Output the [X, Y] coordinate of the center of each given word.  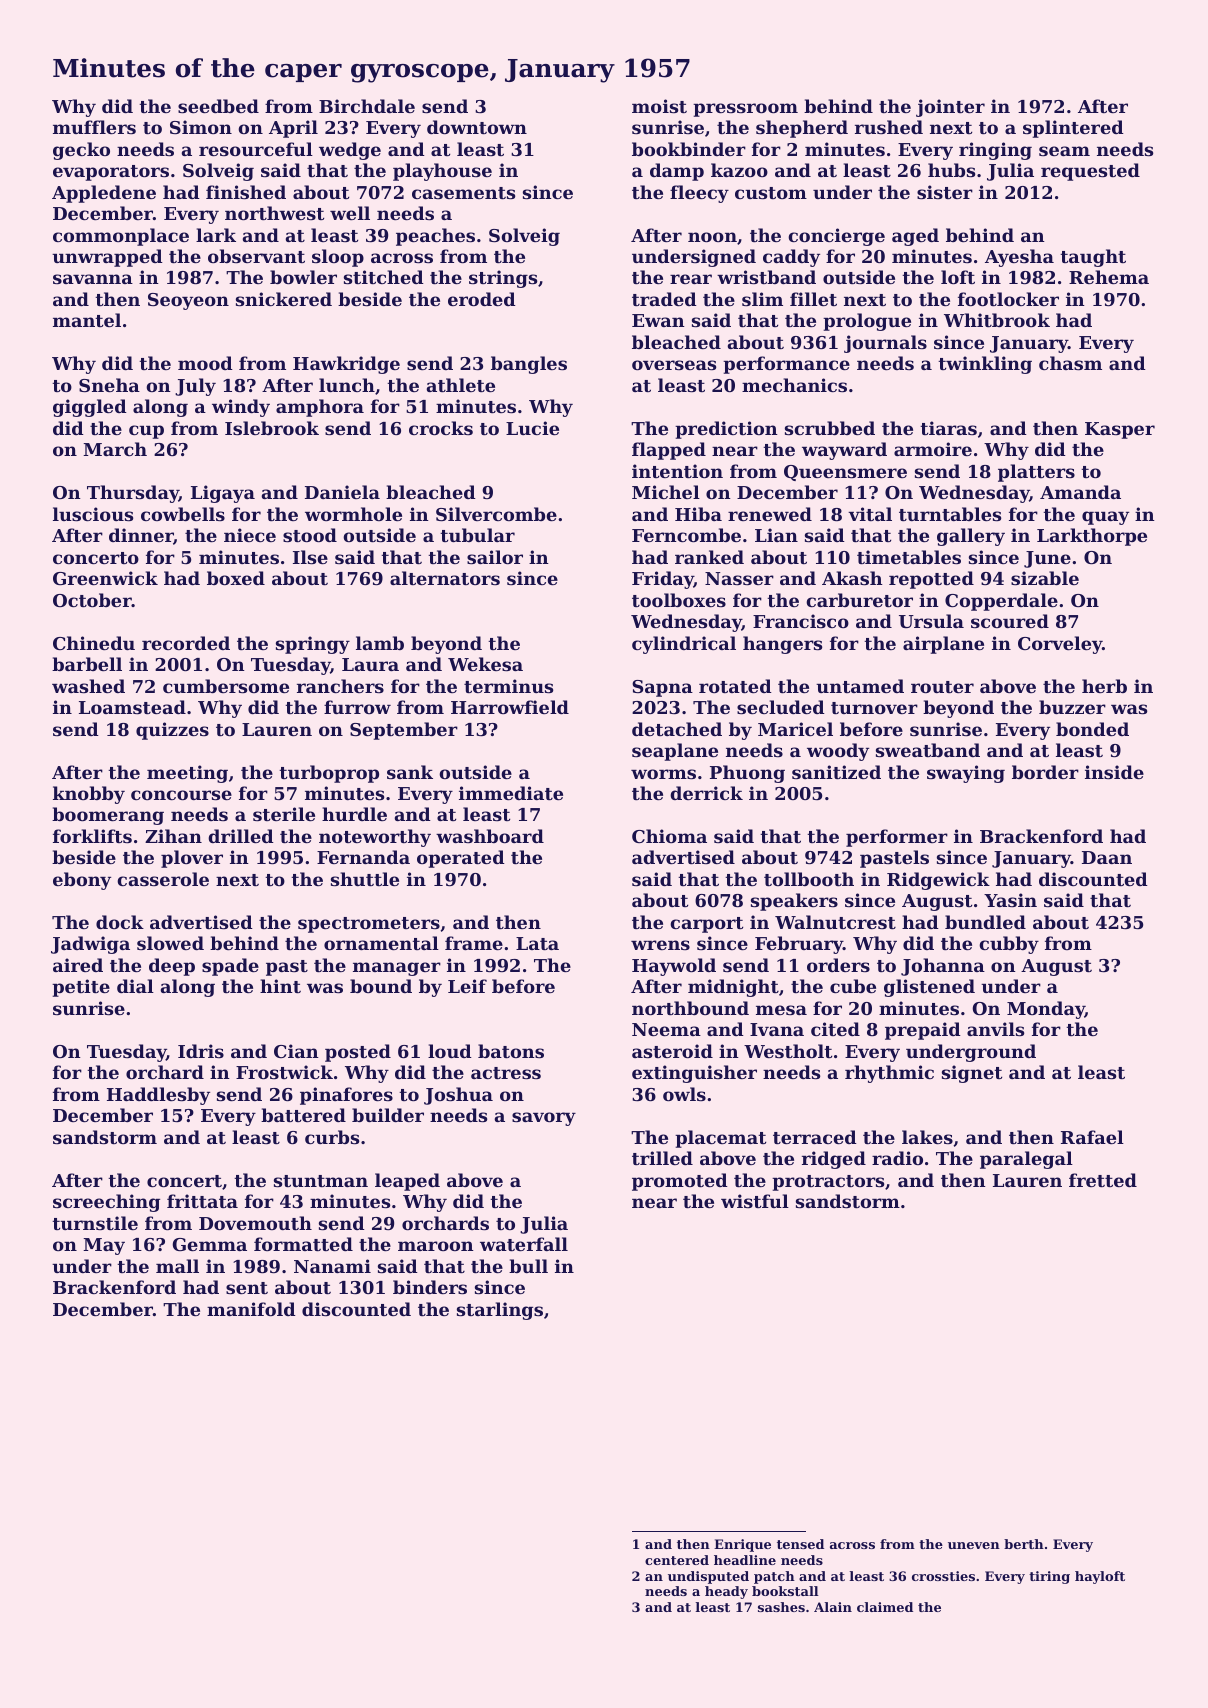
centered [677, 1560]
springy [313, 645]
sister [945, 192]
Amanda [1080, 492]
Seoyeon [188, 301]
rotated [735, 686]
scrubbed [830, 428]
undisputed [708, 1577]
